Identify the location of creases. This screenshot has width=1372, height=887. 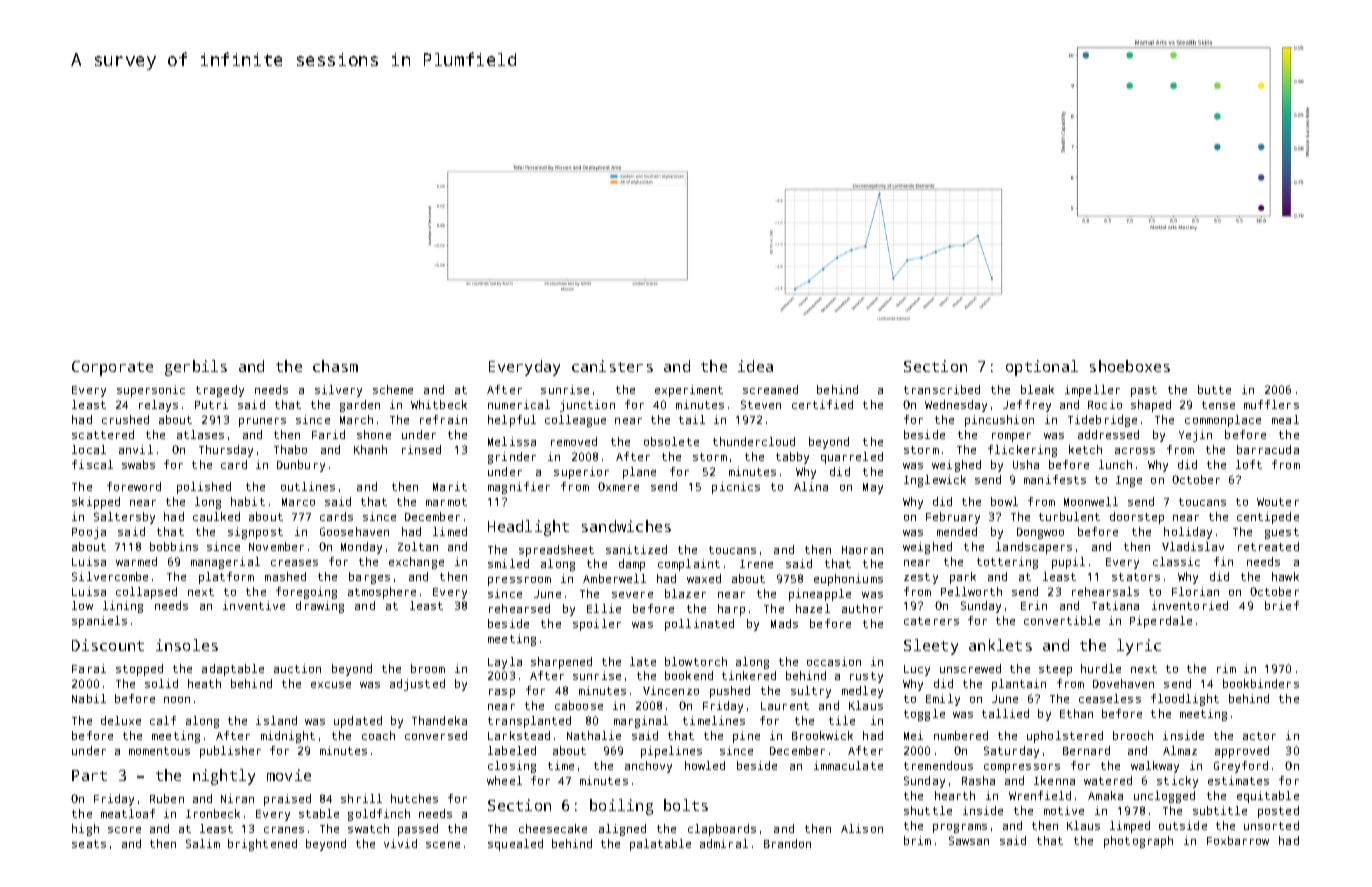
(294, 563).
